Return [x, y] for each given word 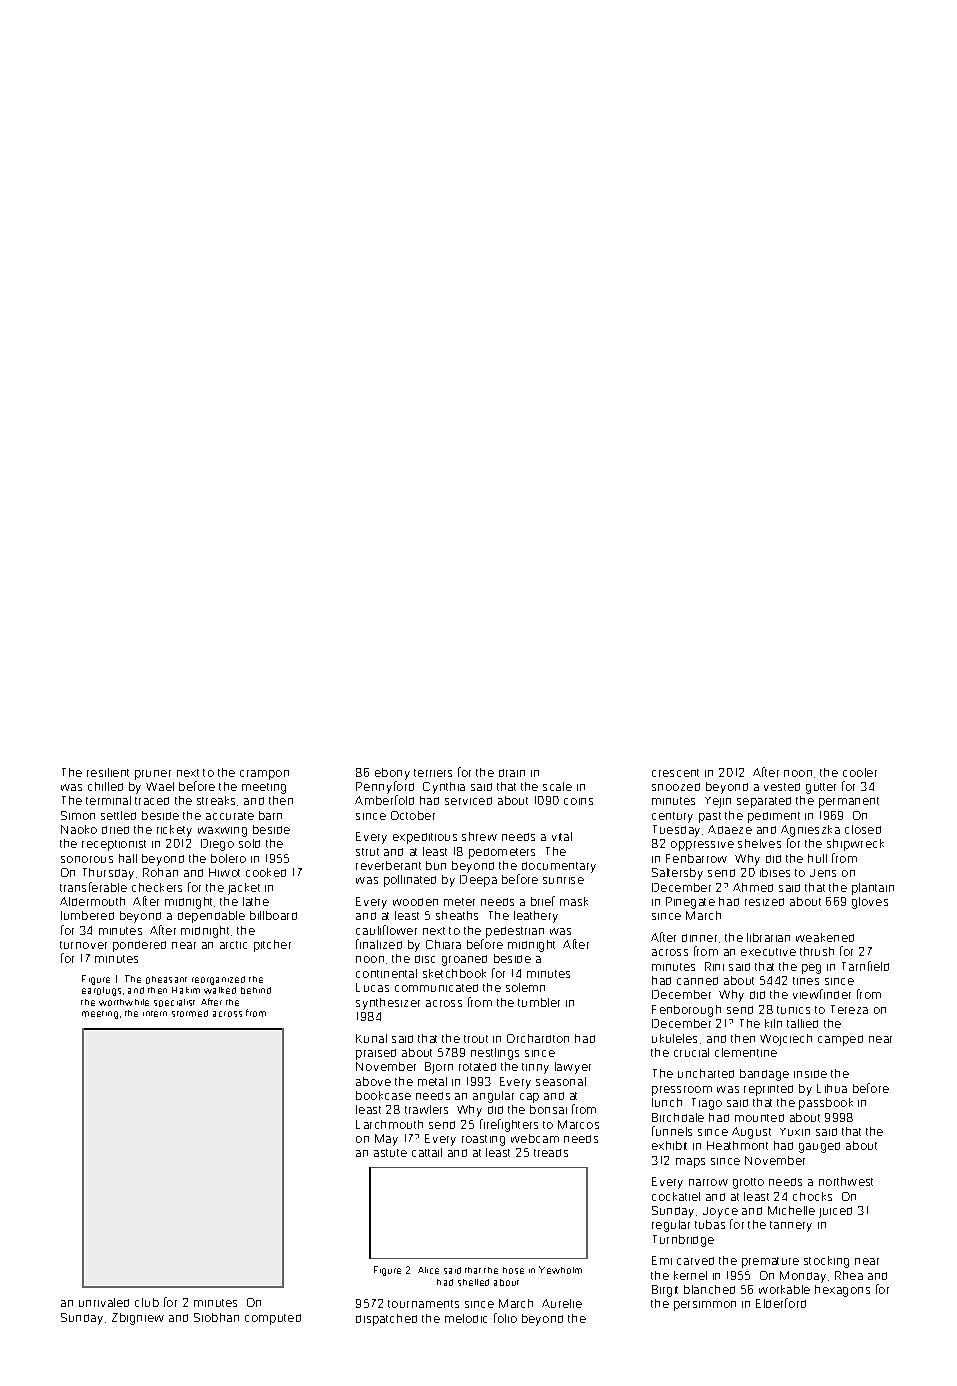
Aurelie [562, 1303]
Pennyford [385, 787]
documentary [559, 867]
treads [551, 1153]
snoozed [676, 787]
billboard [273, 915]
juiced [835, 1212]
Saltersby [677, 874]
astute [390, 1153]
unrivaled [104, 1302]
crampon [264, 775]
